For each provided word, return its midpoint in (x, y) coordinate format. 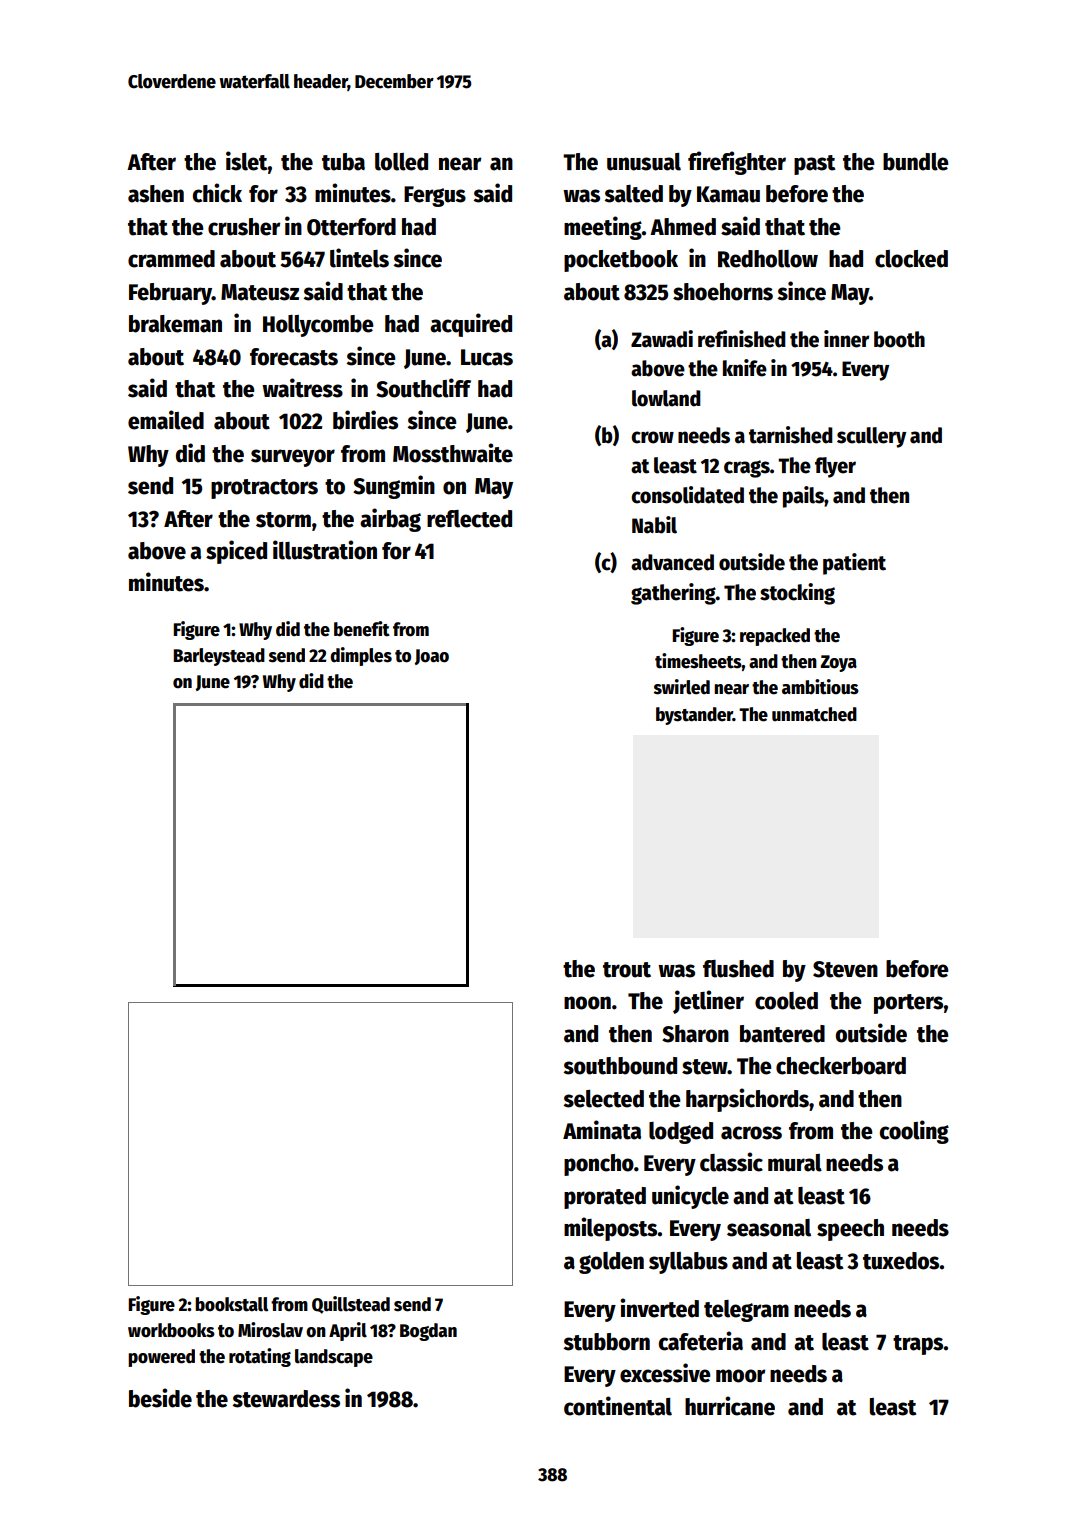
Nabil (654, 525)
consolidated (687, 495)
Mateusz (260, 292)
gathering (673, 594)
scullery (871, 437)
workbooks (171, 1330)
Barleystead (219, 657)
